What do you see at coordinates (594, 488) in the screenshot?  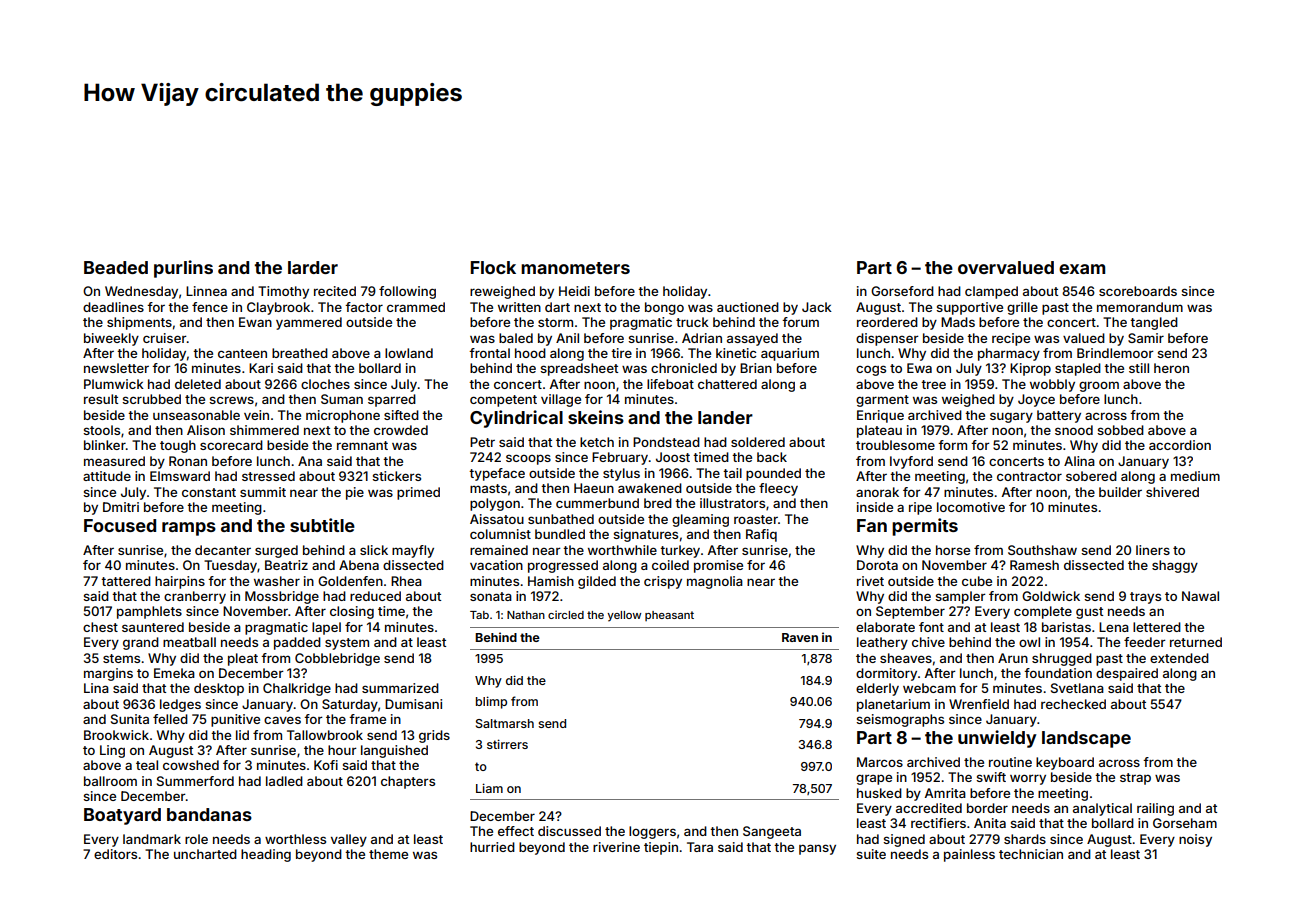 I see `Haeun` at bounding box center [594, 488].
